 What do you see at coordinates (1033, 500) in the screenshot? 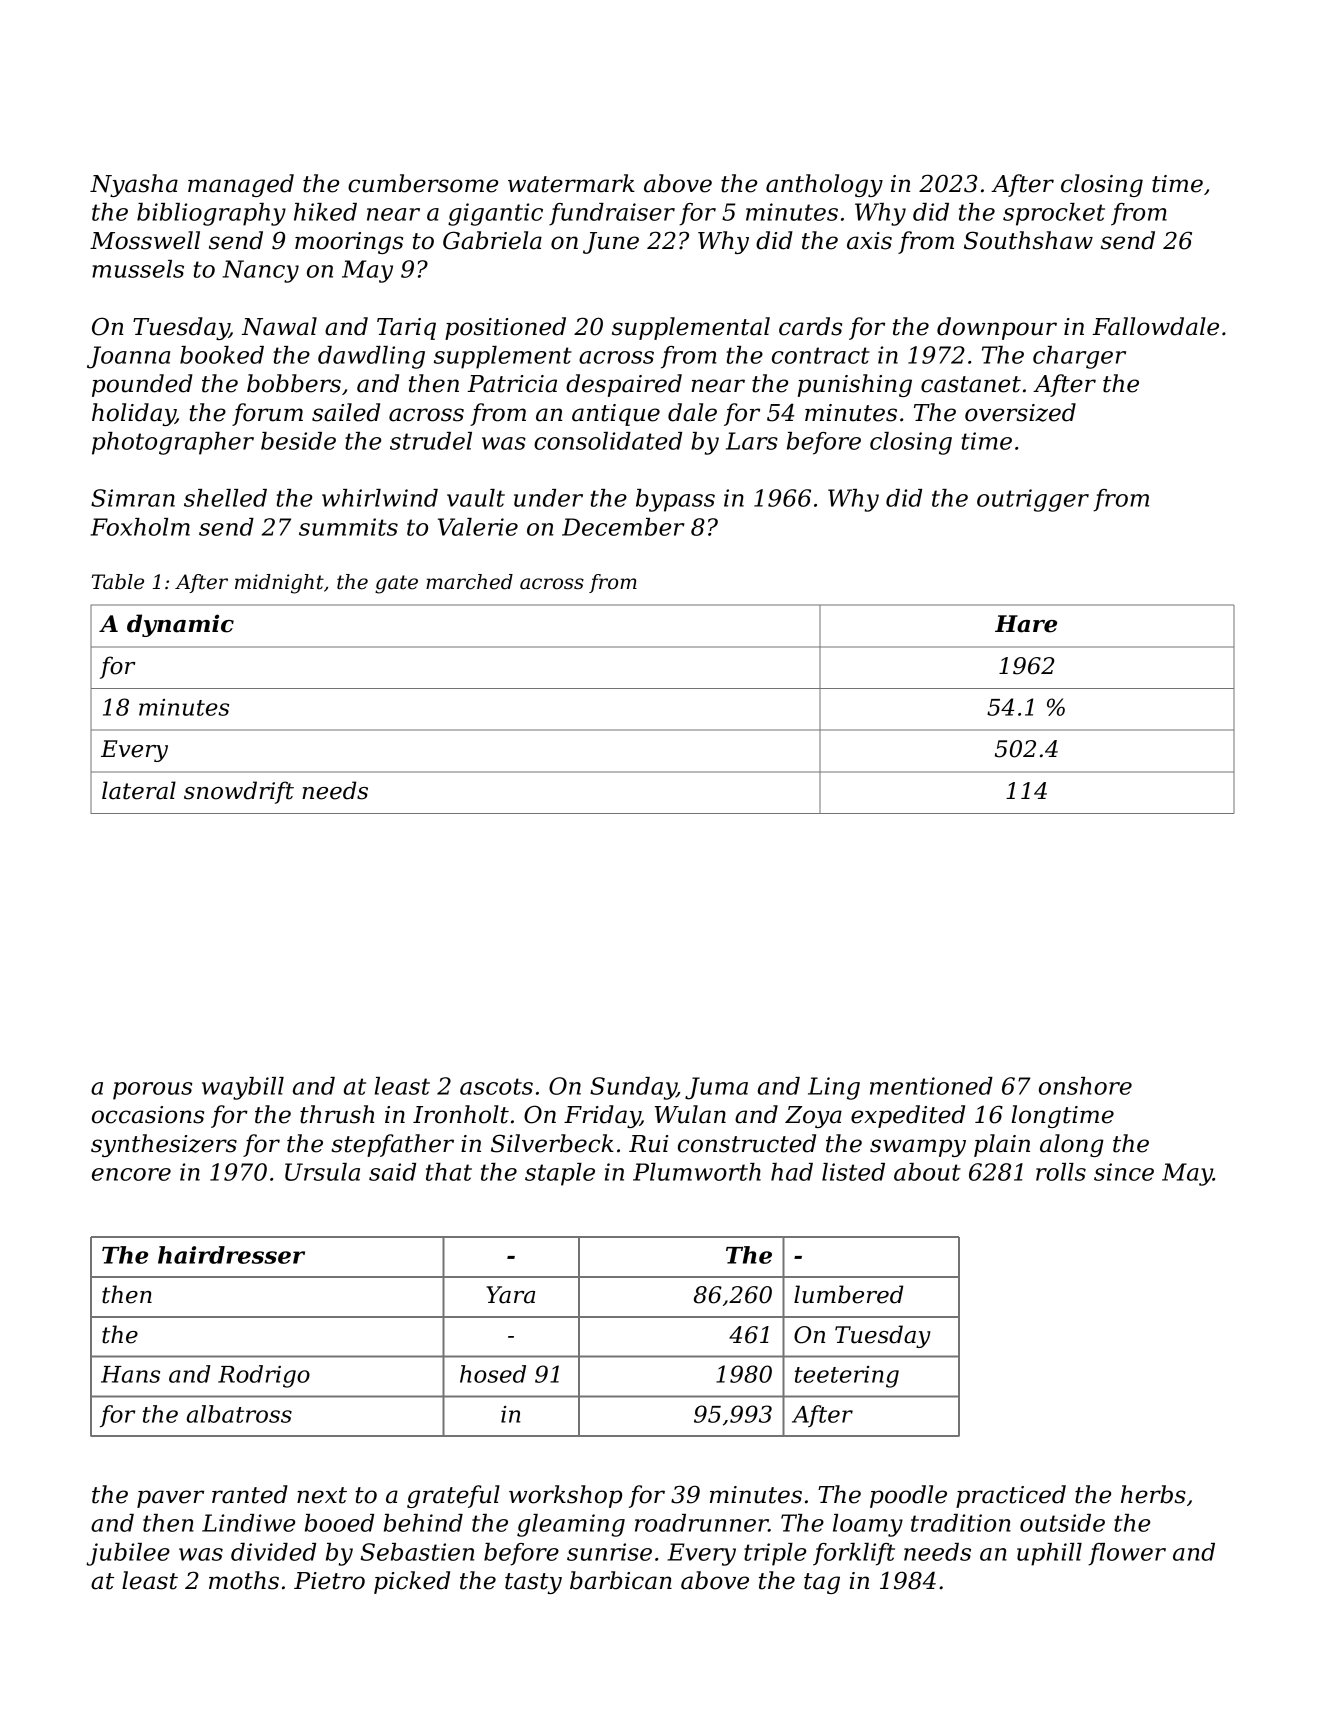
I see `outrigger` at bounding box center [1033, 500].
